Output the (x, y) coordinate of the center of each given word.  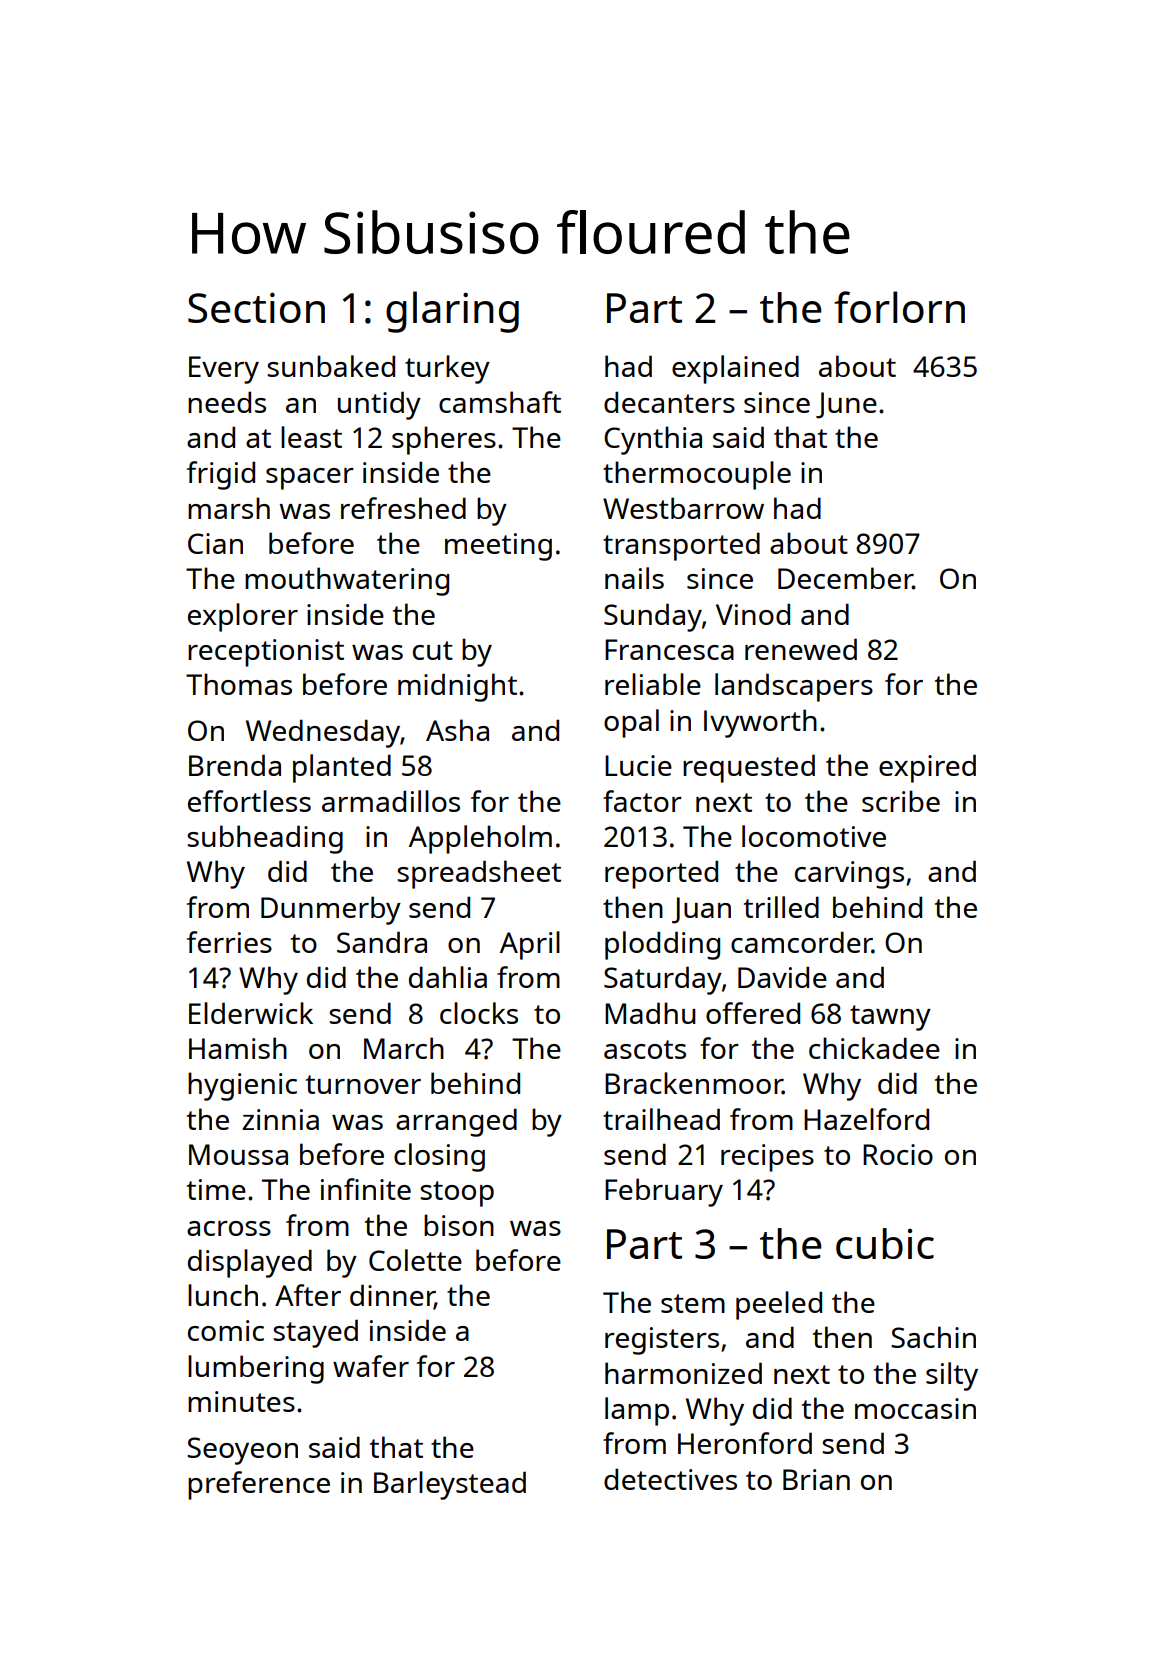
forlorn (899, 307)
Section (256, 307)
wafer (371, 1366)
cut (433, 650)
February (664, 1192)
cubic (885, 1243)
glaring (452, 312)
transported (681, 546)
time (216, 1189)
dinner (392, 1296)
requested (749, 768)
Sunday (653, 617)
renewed (801, 649)
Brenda (235, 765)
